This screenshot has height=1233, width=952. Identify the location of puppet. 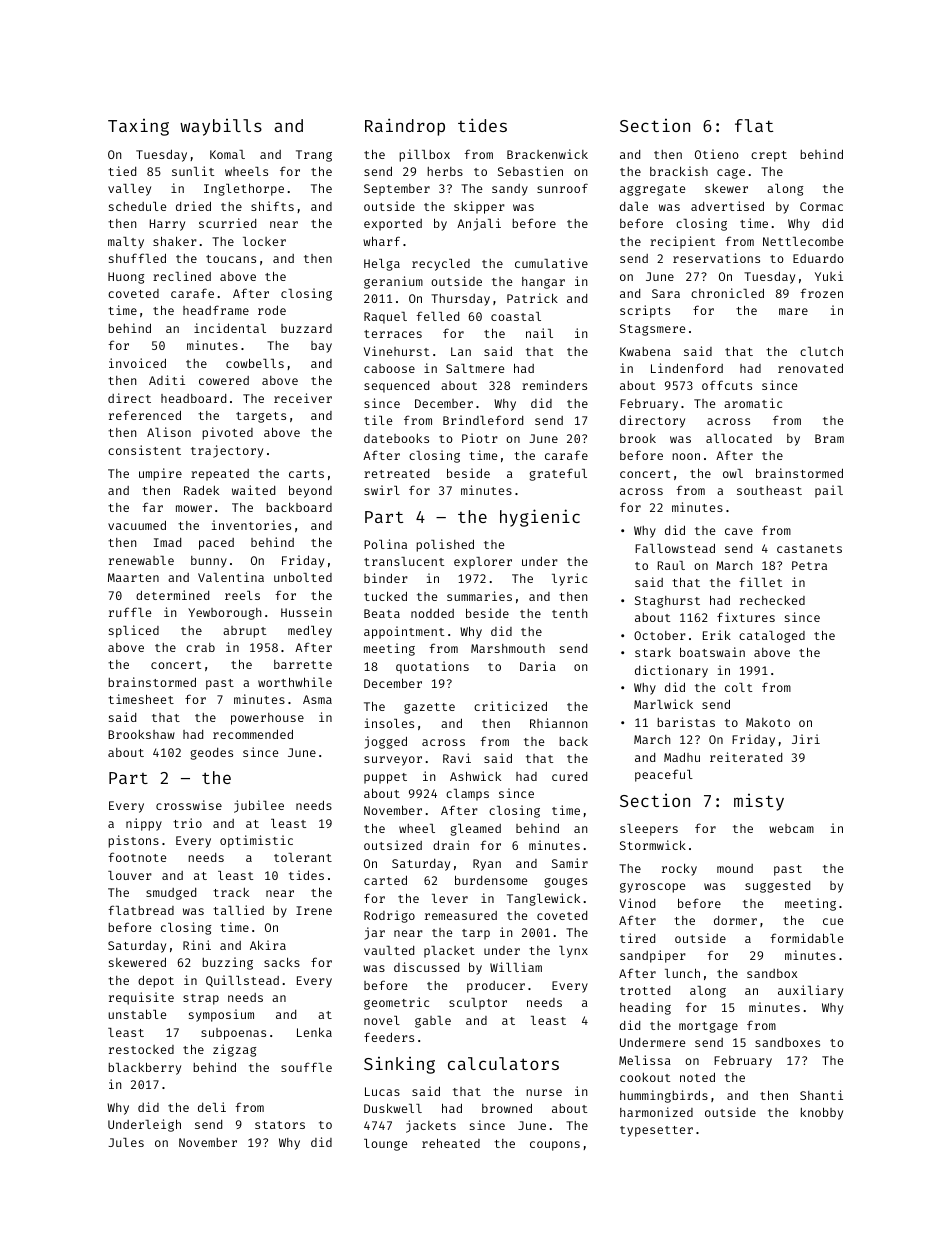
(385, 778).
